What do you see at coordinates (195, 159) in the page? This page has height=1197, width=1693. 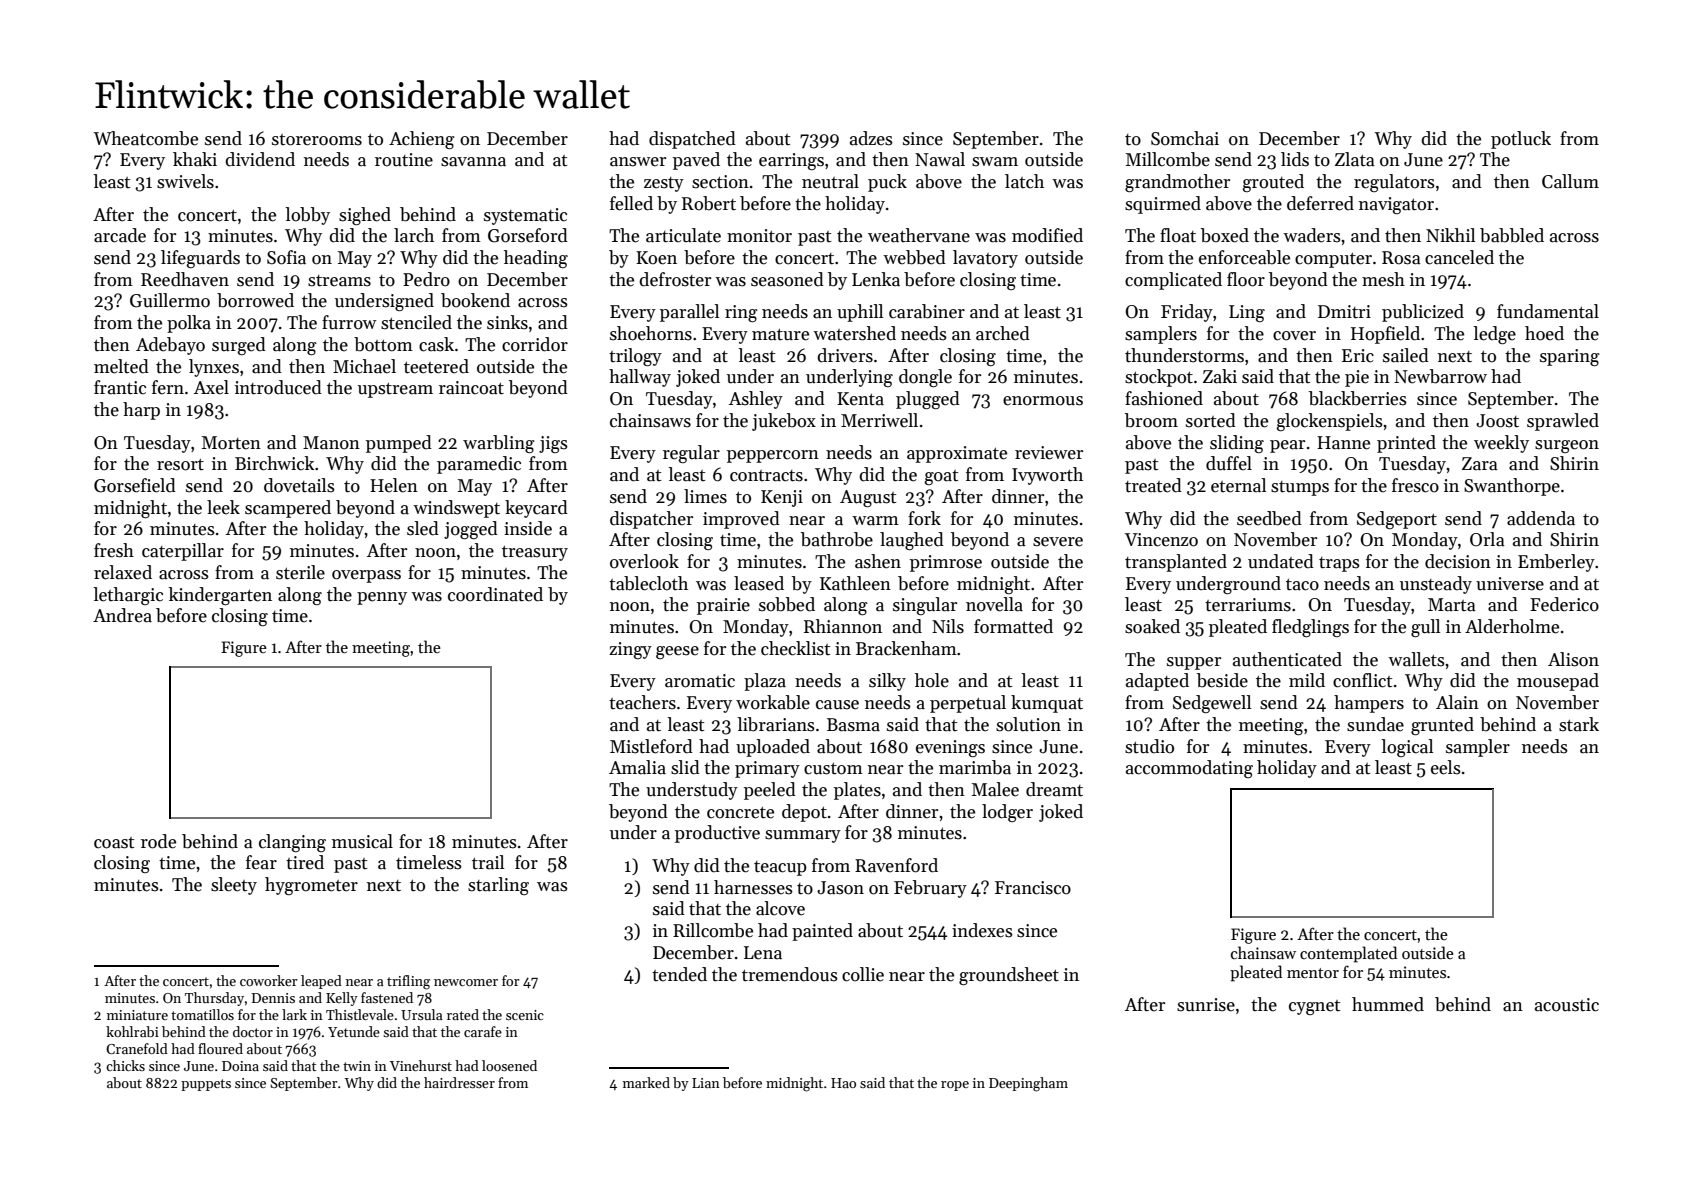 I see `khaki` at bounding box center [195, 159].
